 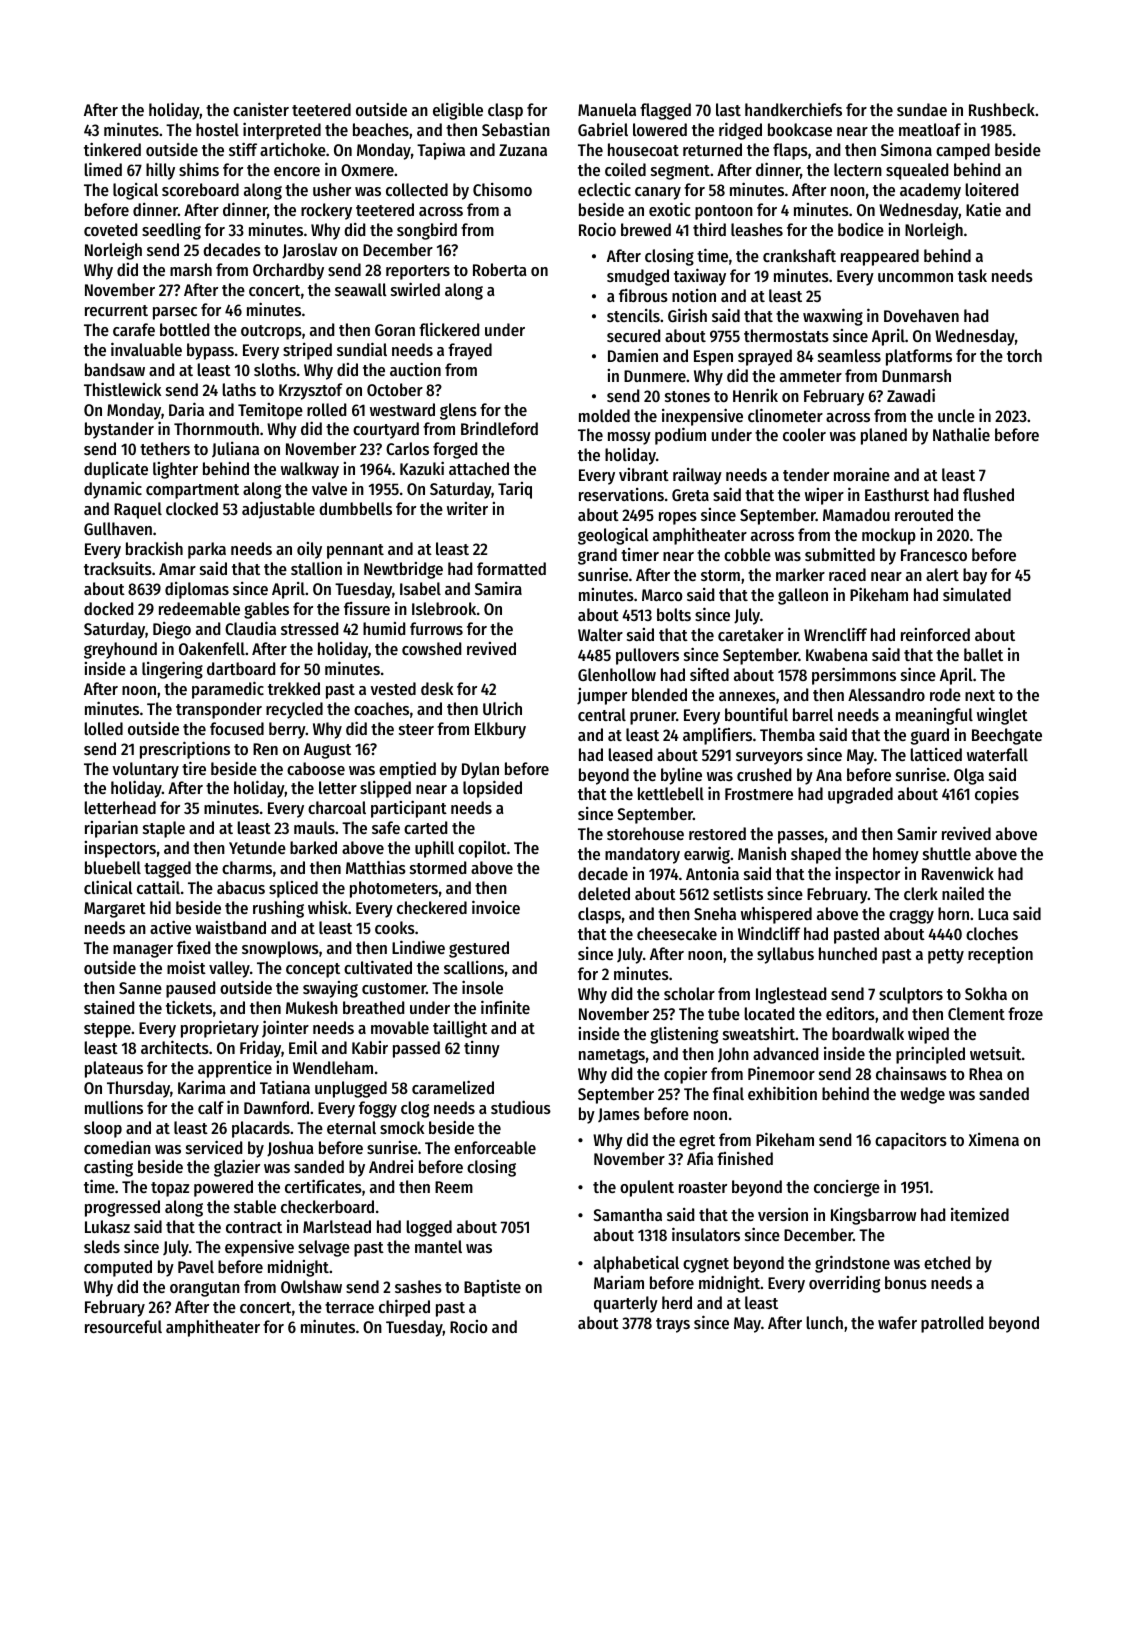 What do you see at coordinates (108, 887) in the page?
I see `clinical` at bounding box center [108, 887].
